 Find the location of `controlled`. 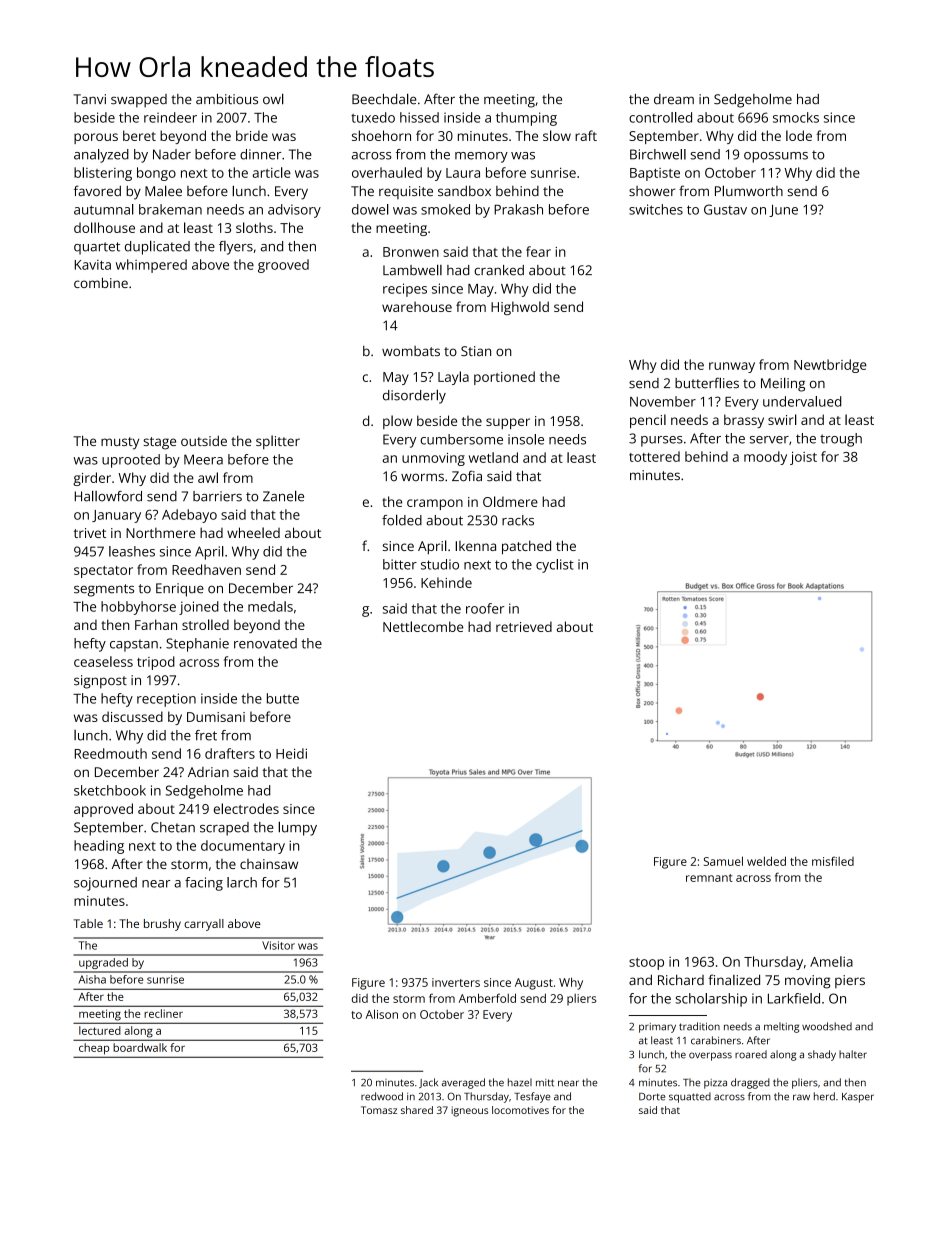

controlled is located at coordinates (660, 117).
